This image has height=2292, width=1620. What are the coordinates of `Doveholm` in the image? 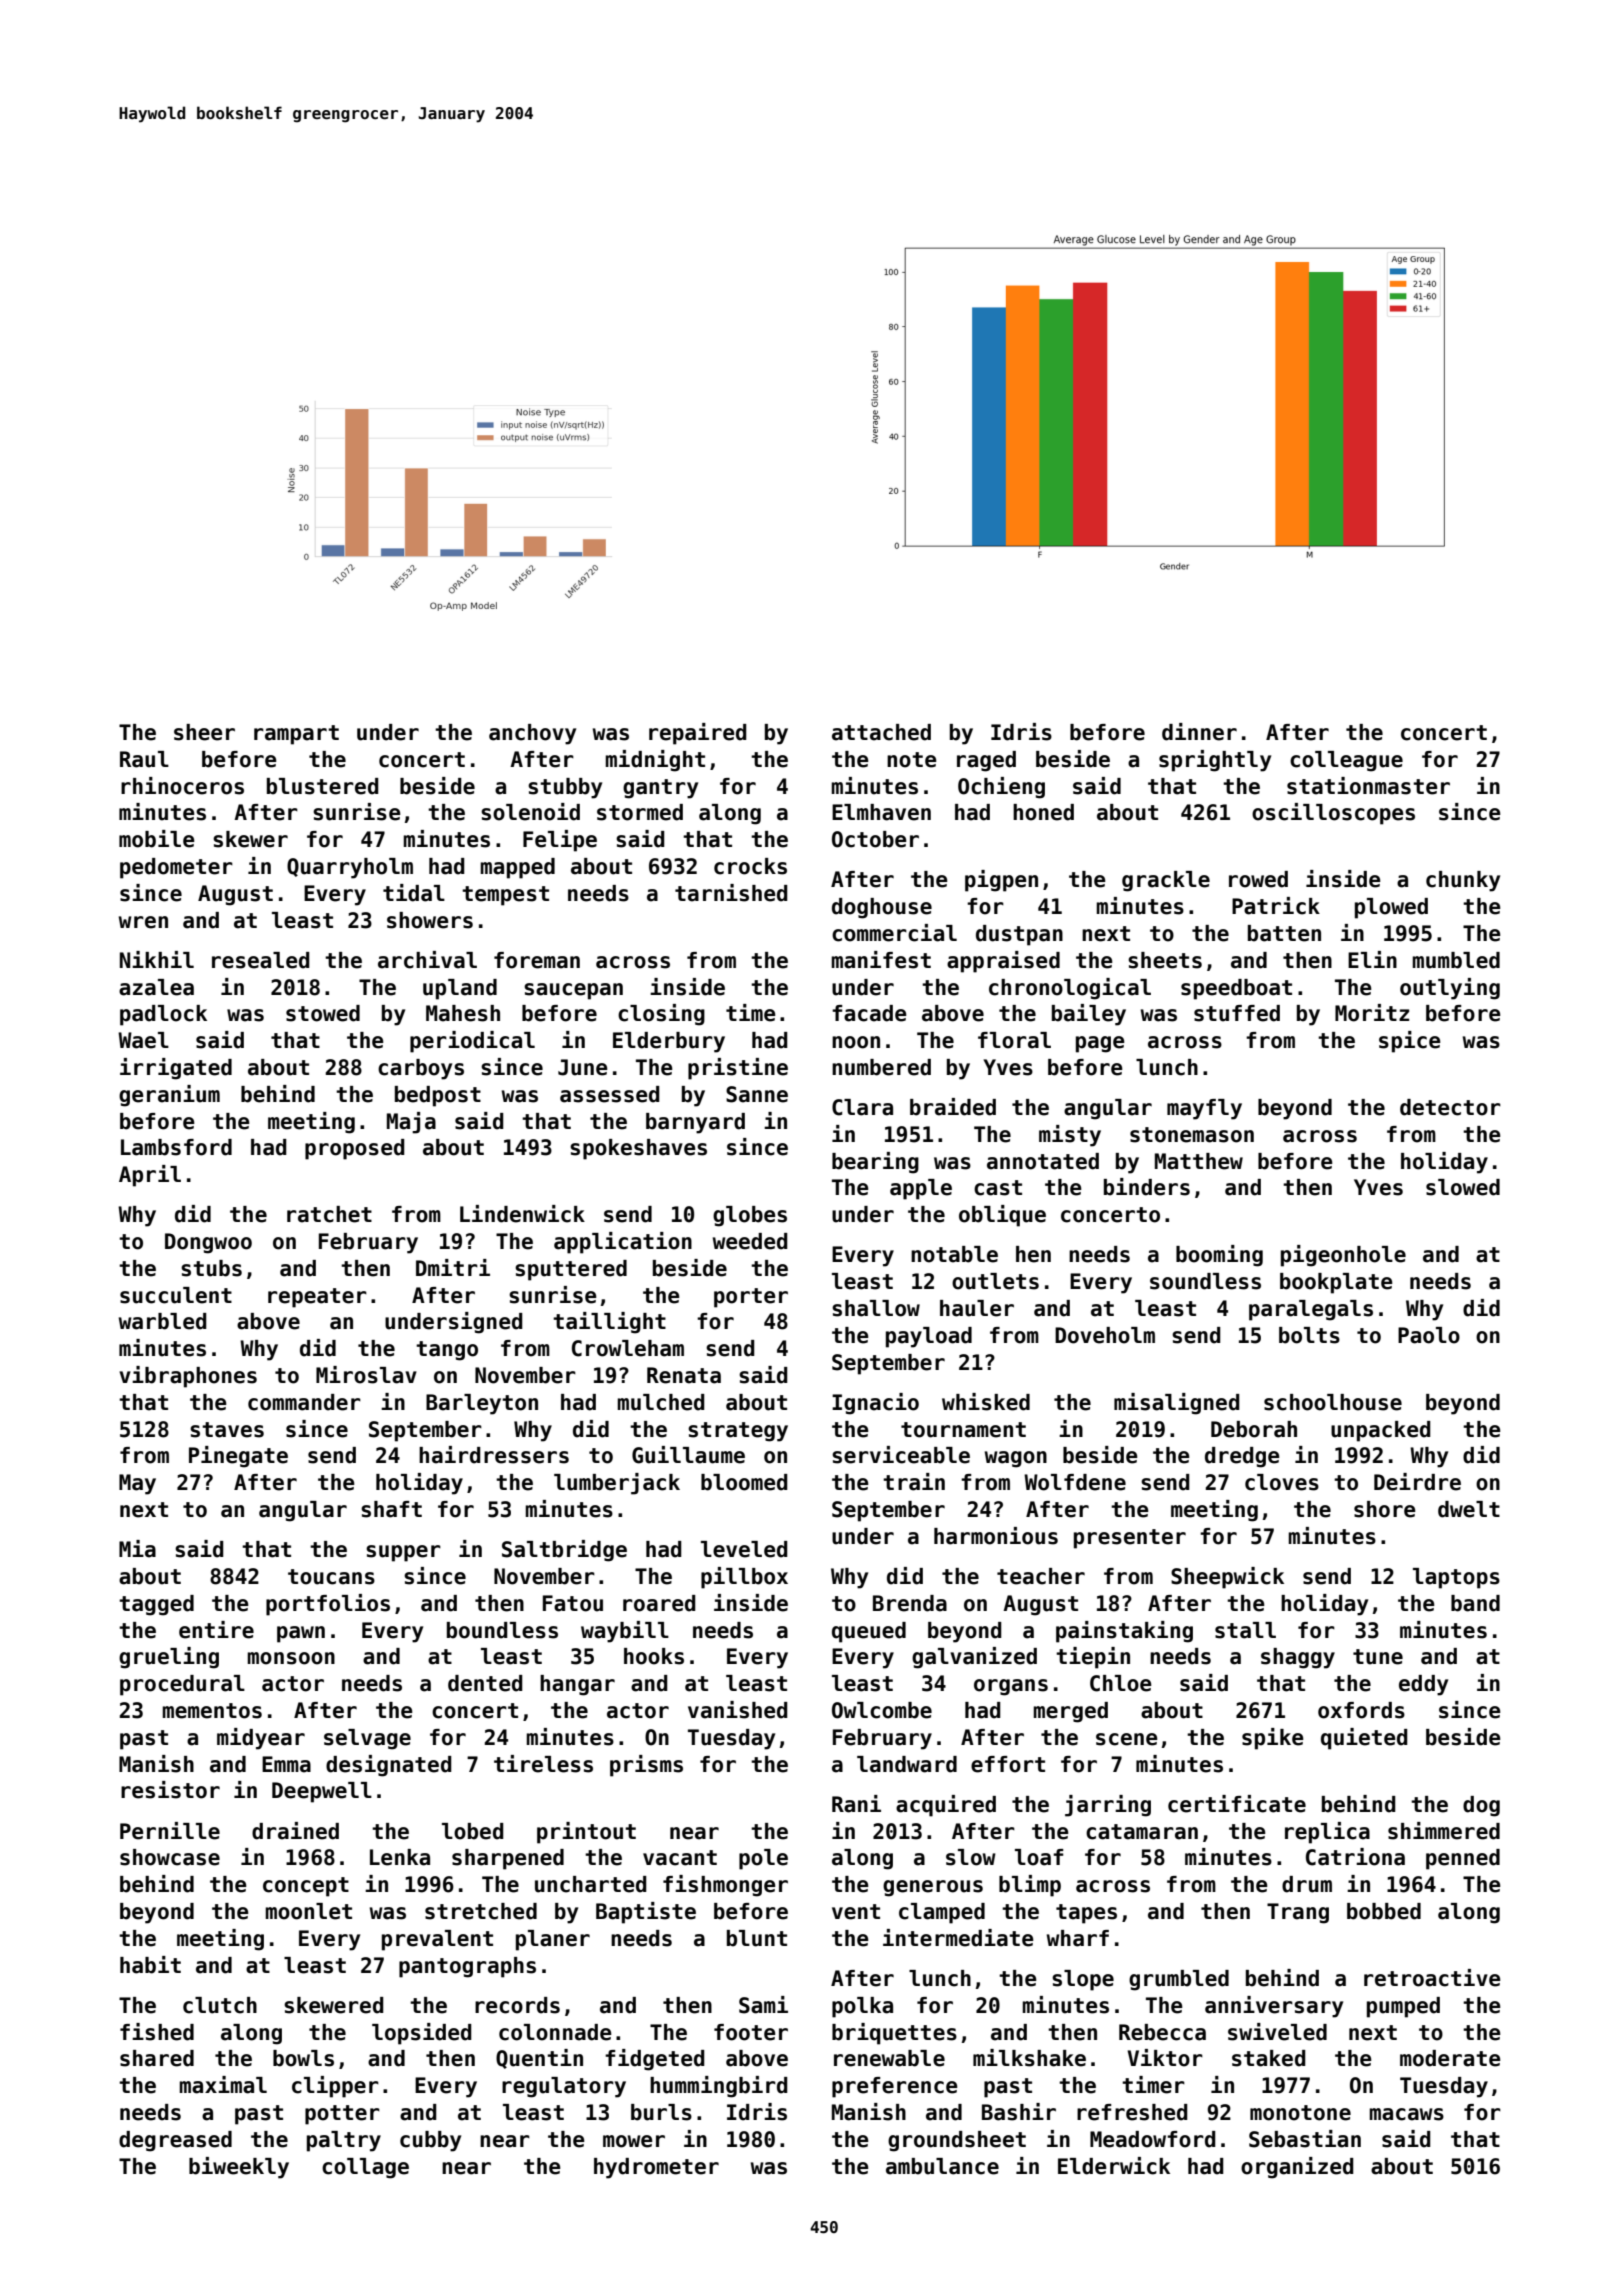 It's located at (1105, 1335).
